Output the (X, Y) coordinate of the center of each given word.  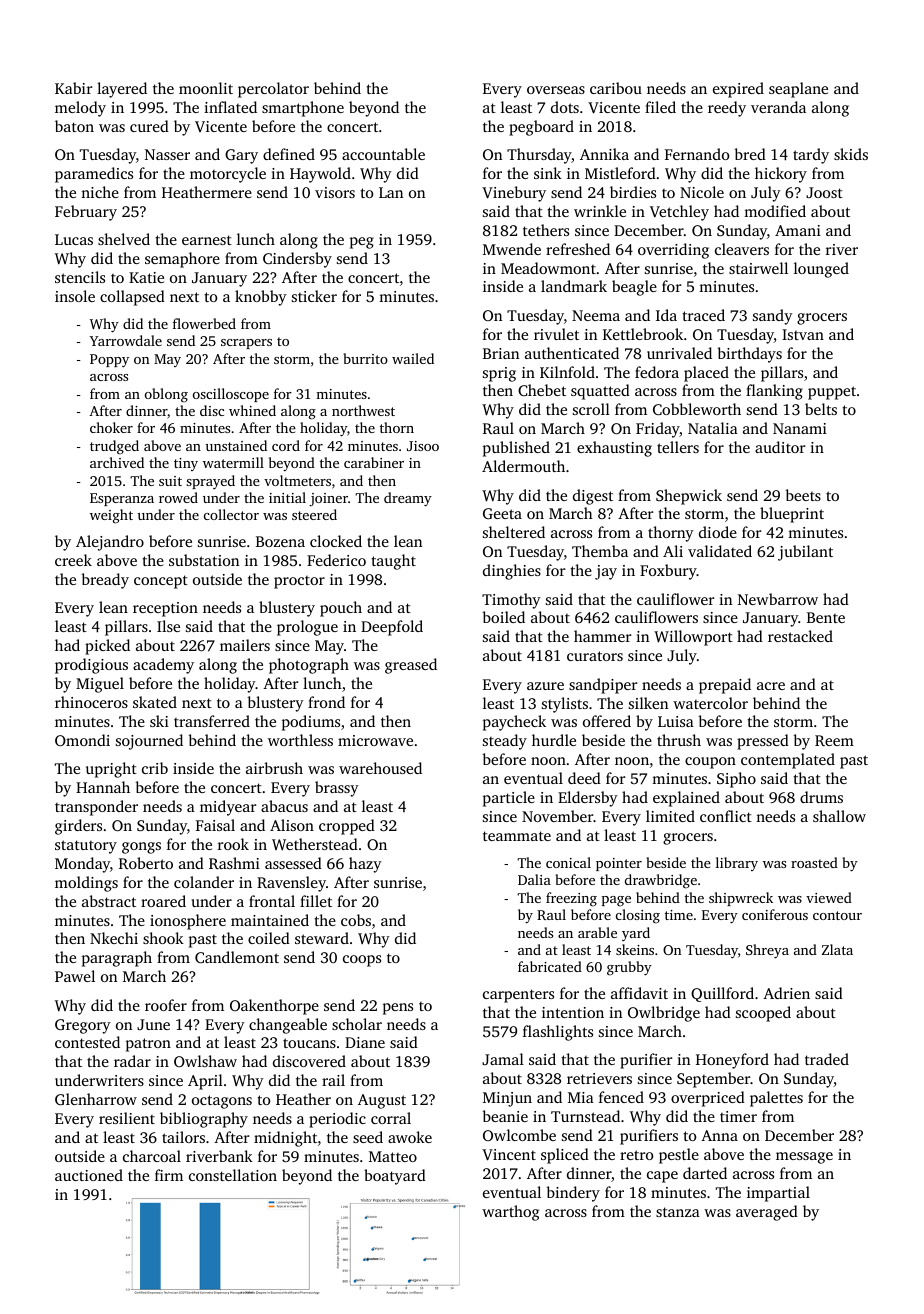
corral (391, 1118)
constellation (233, 1175)
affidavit (639, 993)
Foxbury (668, 572)
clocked (336, 541)
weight (111, 516)
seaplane (798, 90)
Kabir (74, 88)
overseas (556, 90)
